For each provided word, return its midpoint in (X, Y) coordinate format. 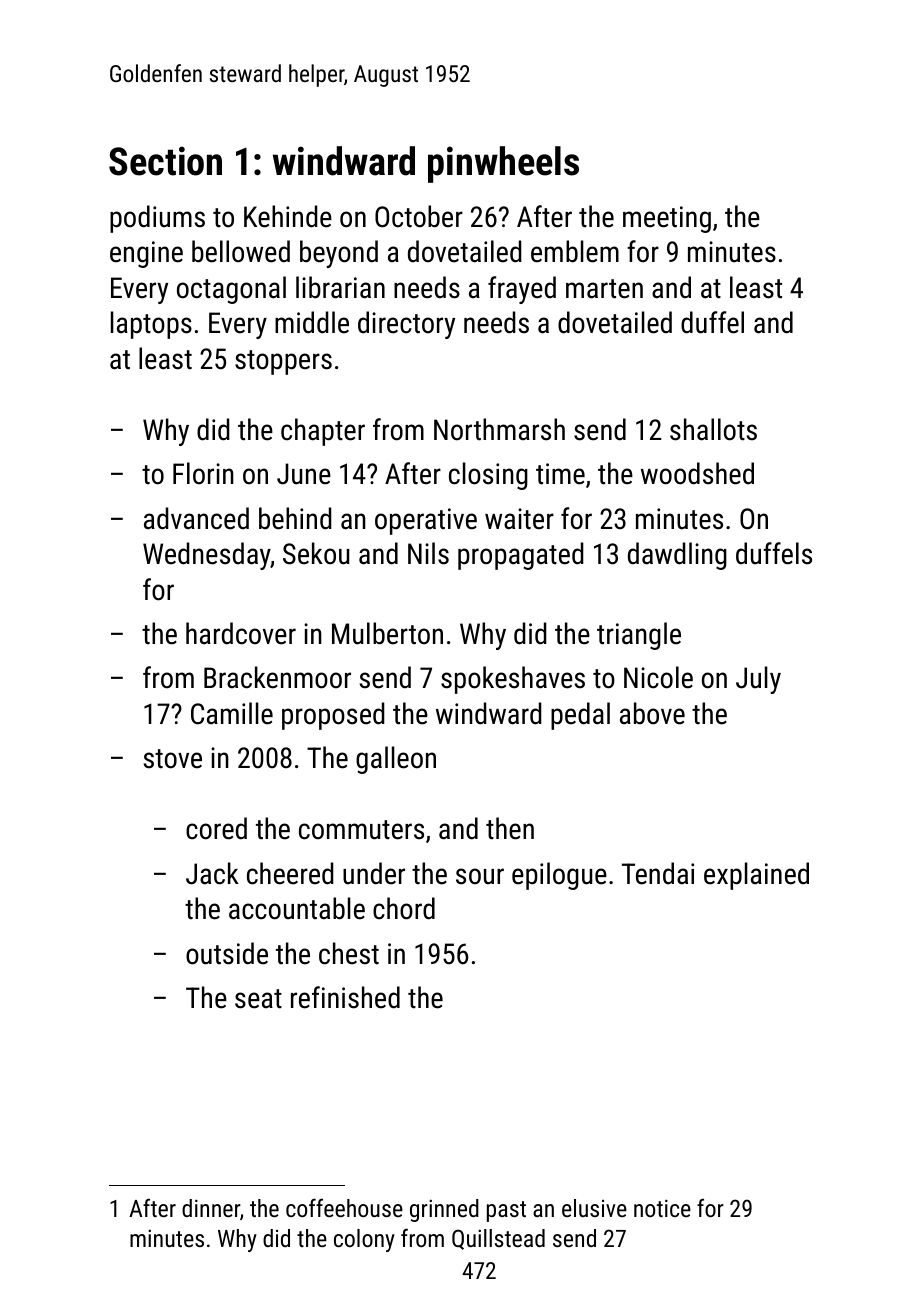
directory (406, 325)
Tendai (658, 873)
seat (258, 999)
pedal (580, 716)
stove (173, 759)
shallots (713, 429)
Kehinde (288, 216)
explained (756, 876)
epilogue (559, 876)
